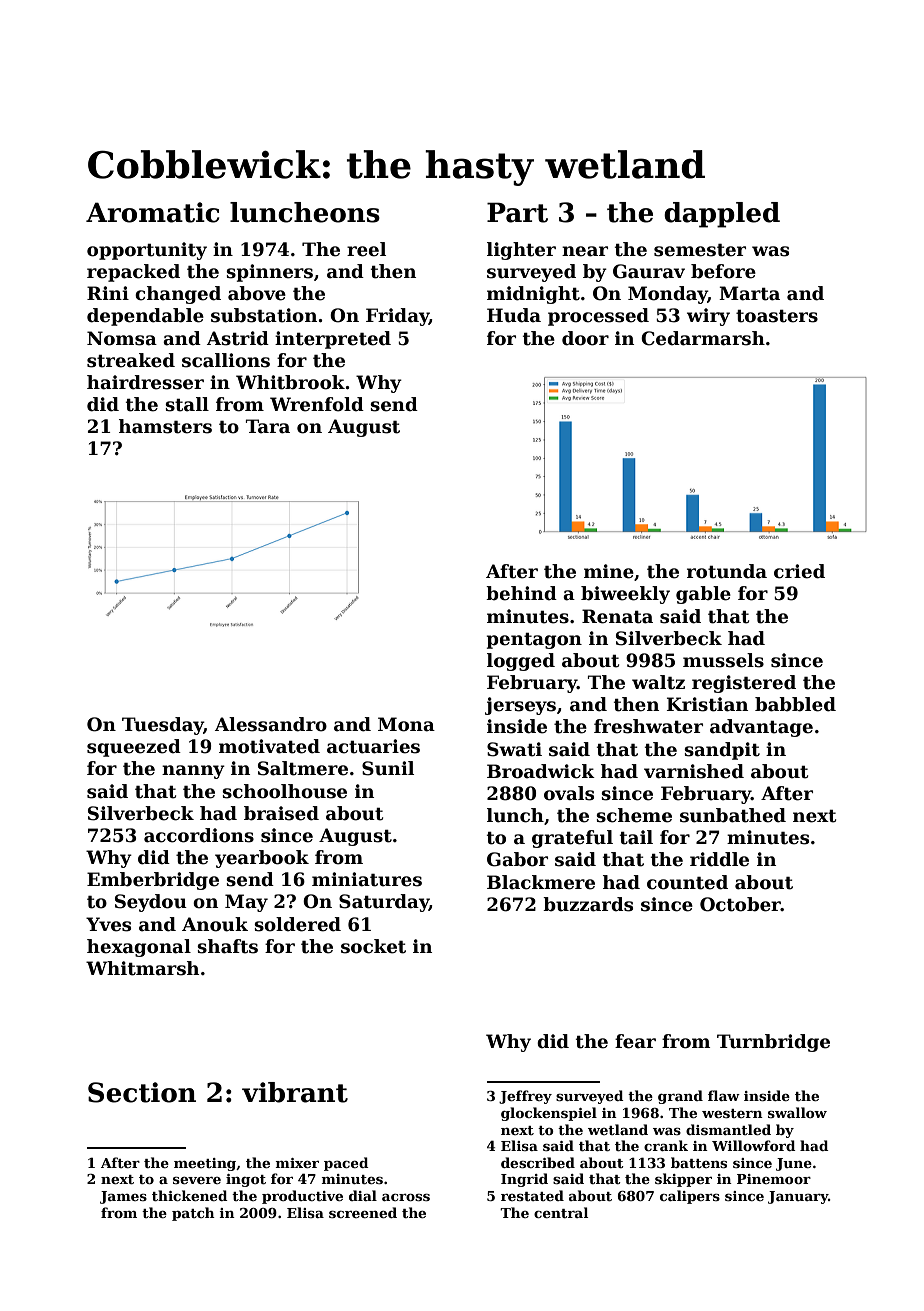  What do you see at coordinates (123, 1197) in the screenshot?
I see `James` at bounding box center [123, 1197].
